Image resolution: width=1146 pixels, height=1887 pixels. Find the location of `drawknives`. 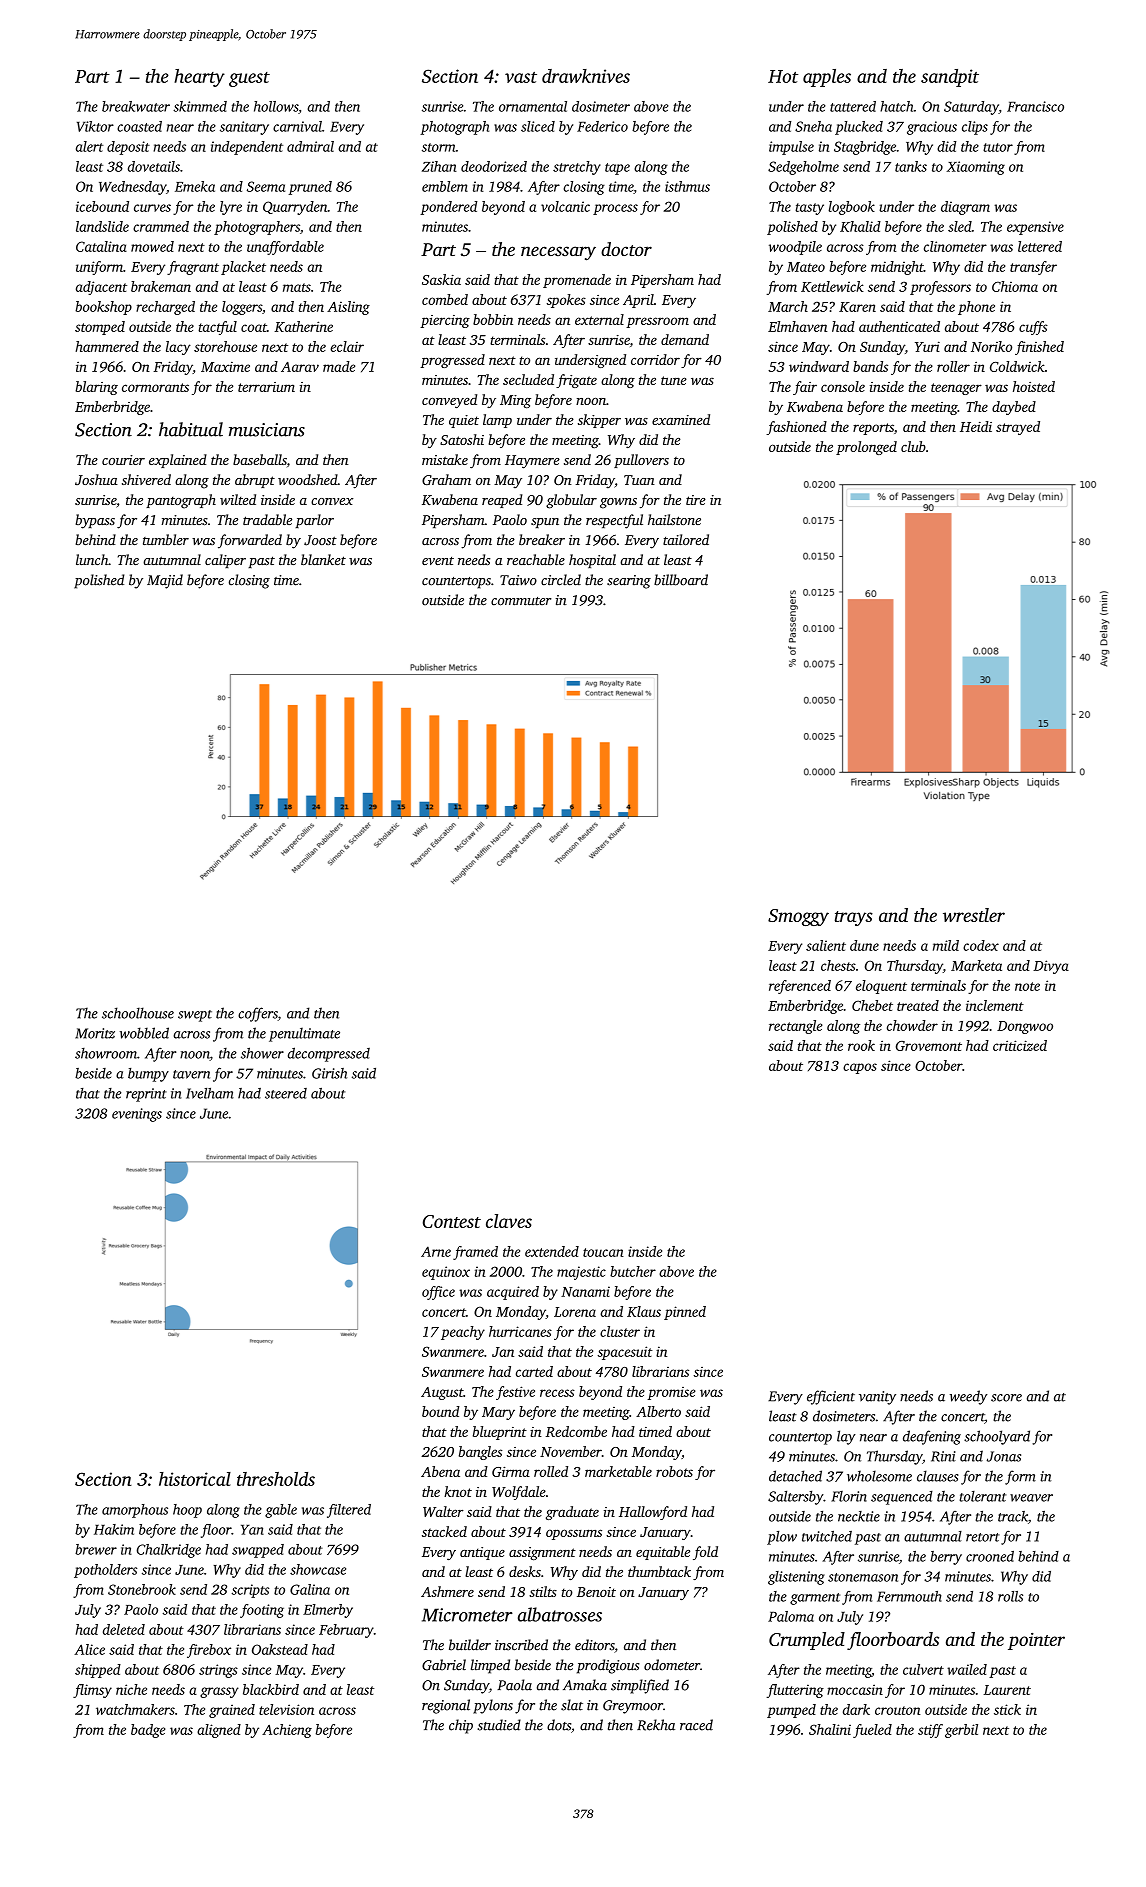

drawknives is located at coordinates (586, 76).
